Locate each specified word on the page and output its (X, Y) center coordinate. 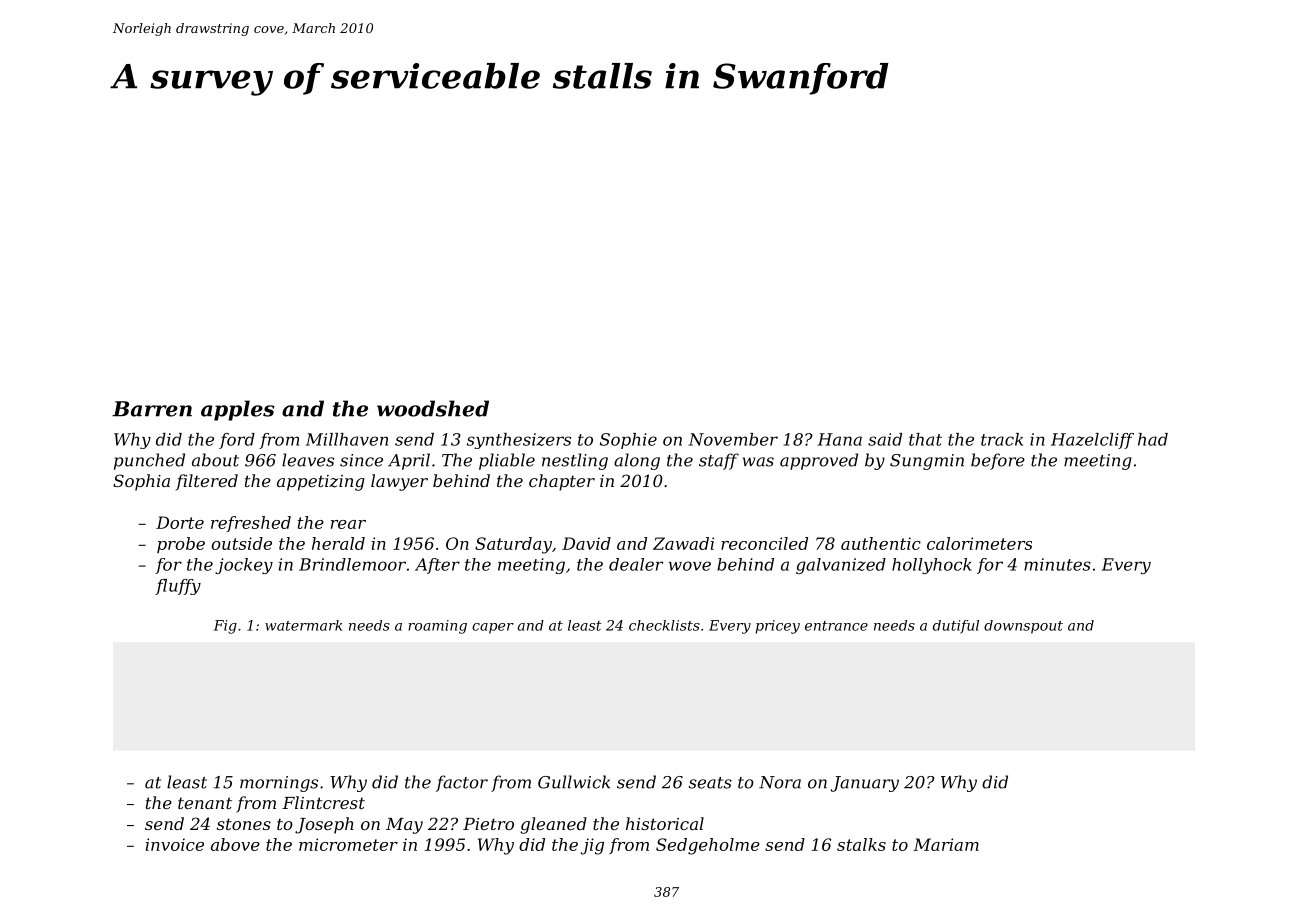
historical (665, 823)
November (733, 439)
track (1002, 439)
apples (238, 410)
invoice (174, 844)
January (865, 784)
